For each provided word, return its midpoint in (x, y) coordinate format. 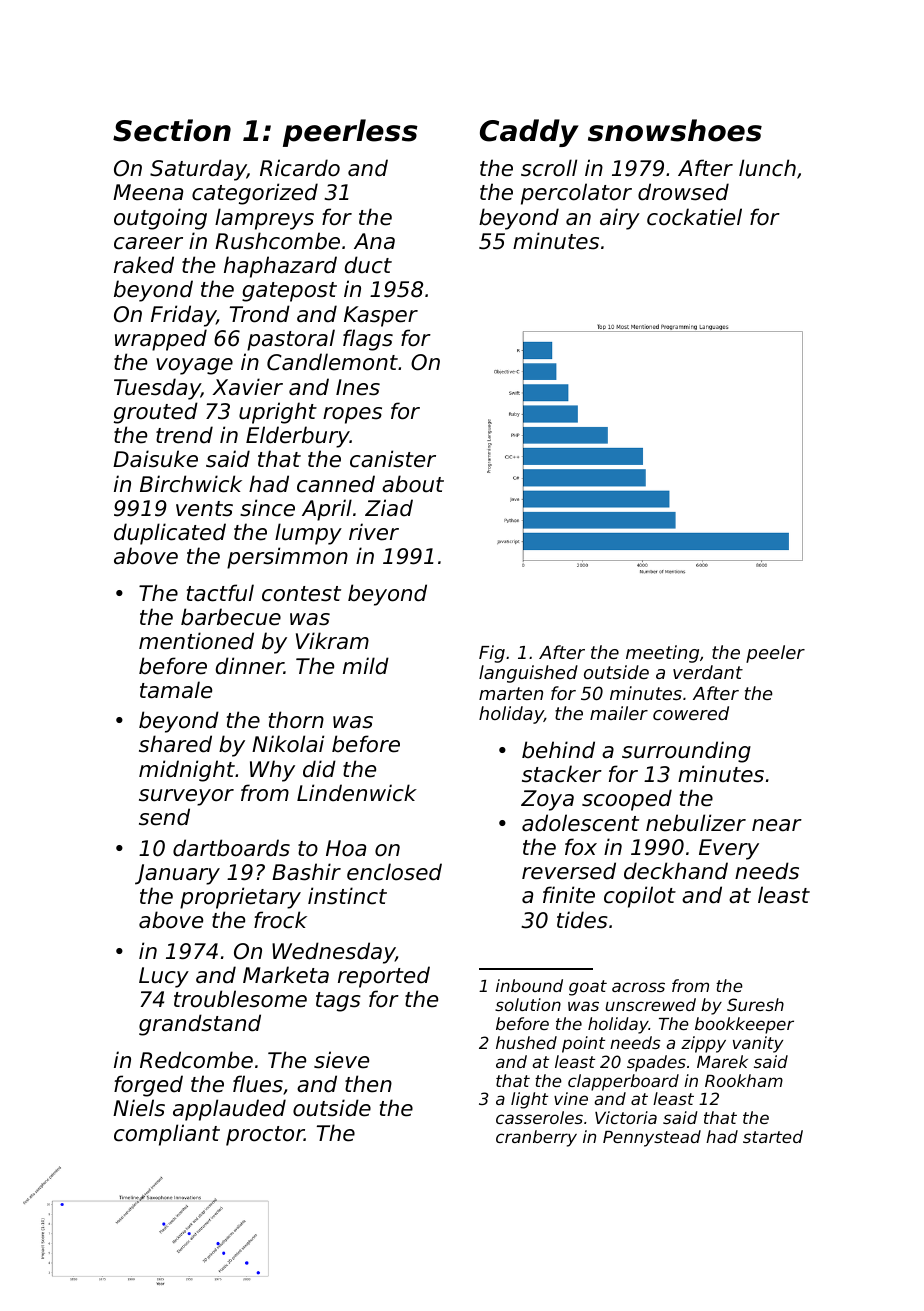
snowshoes (675, 130)
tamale (176, 690)
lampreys (264, 219)
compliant (167, 1135)
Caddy (529, 133)
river (374, 532)
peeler (775, 654)
